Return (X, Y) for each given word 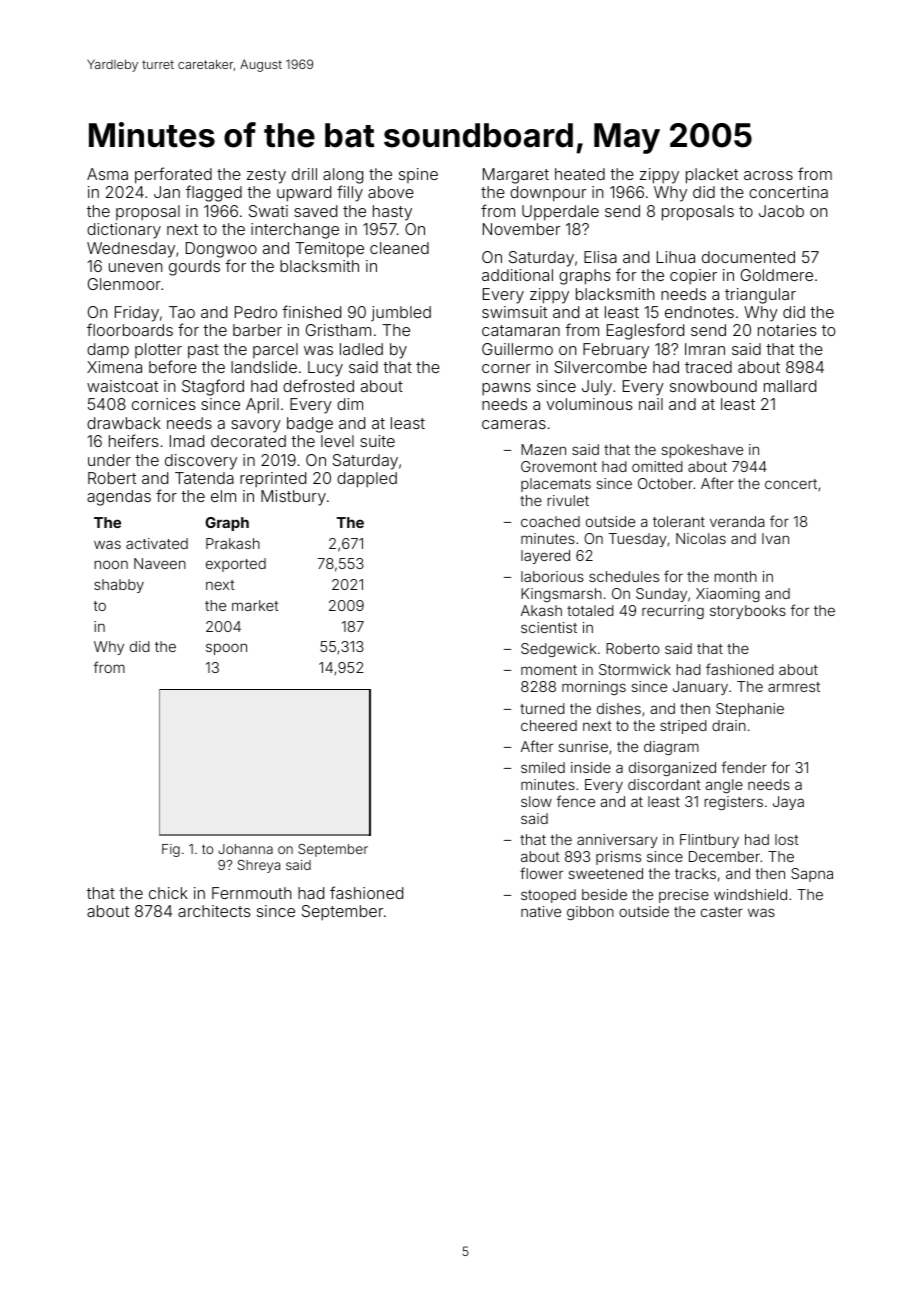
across (768, 175)
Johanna (245, 849)
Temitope (329, 250)
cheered (549, 725)
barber (257, 330)
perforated (173, 175)
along (343, 176)
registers (733, 803)
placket (712, 176)
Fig (171, 850)
